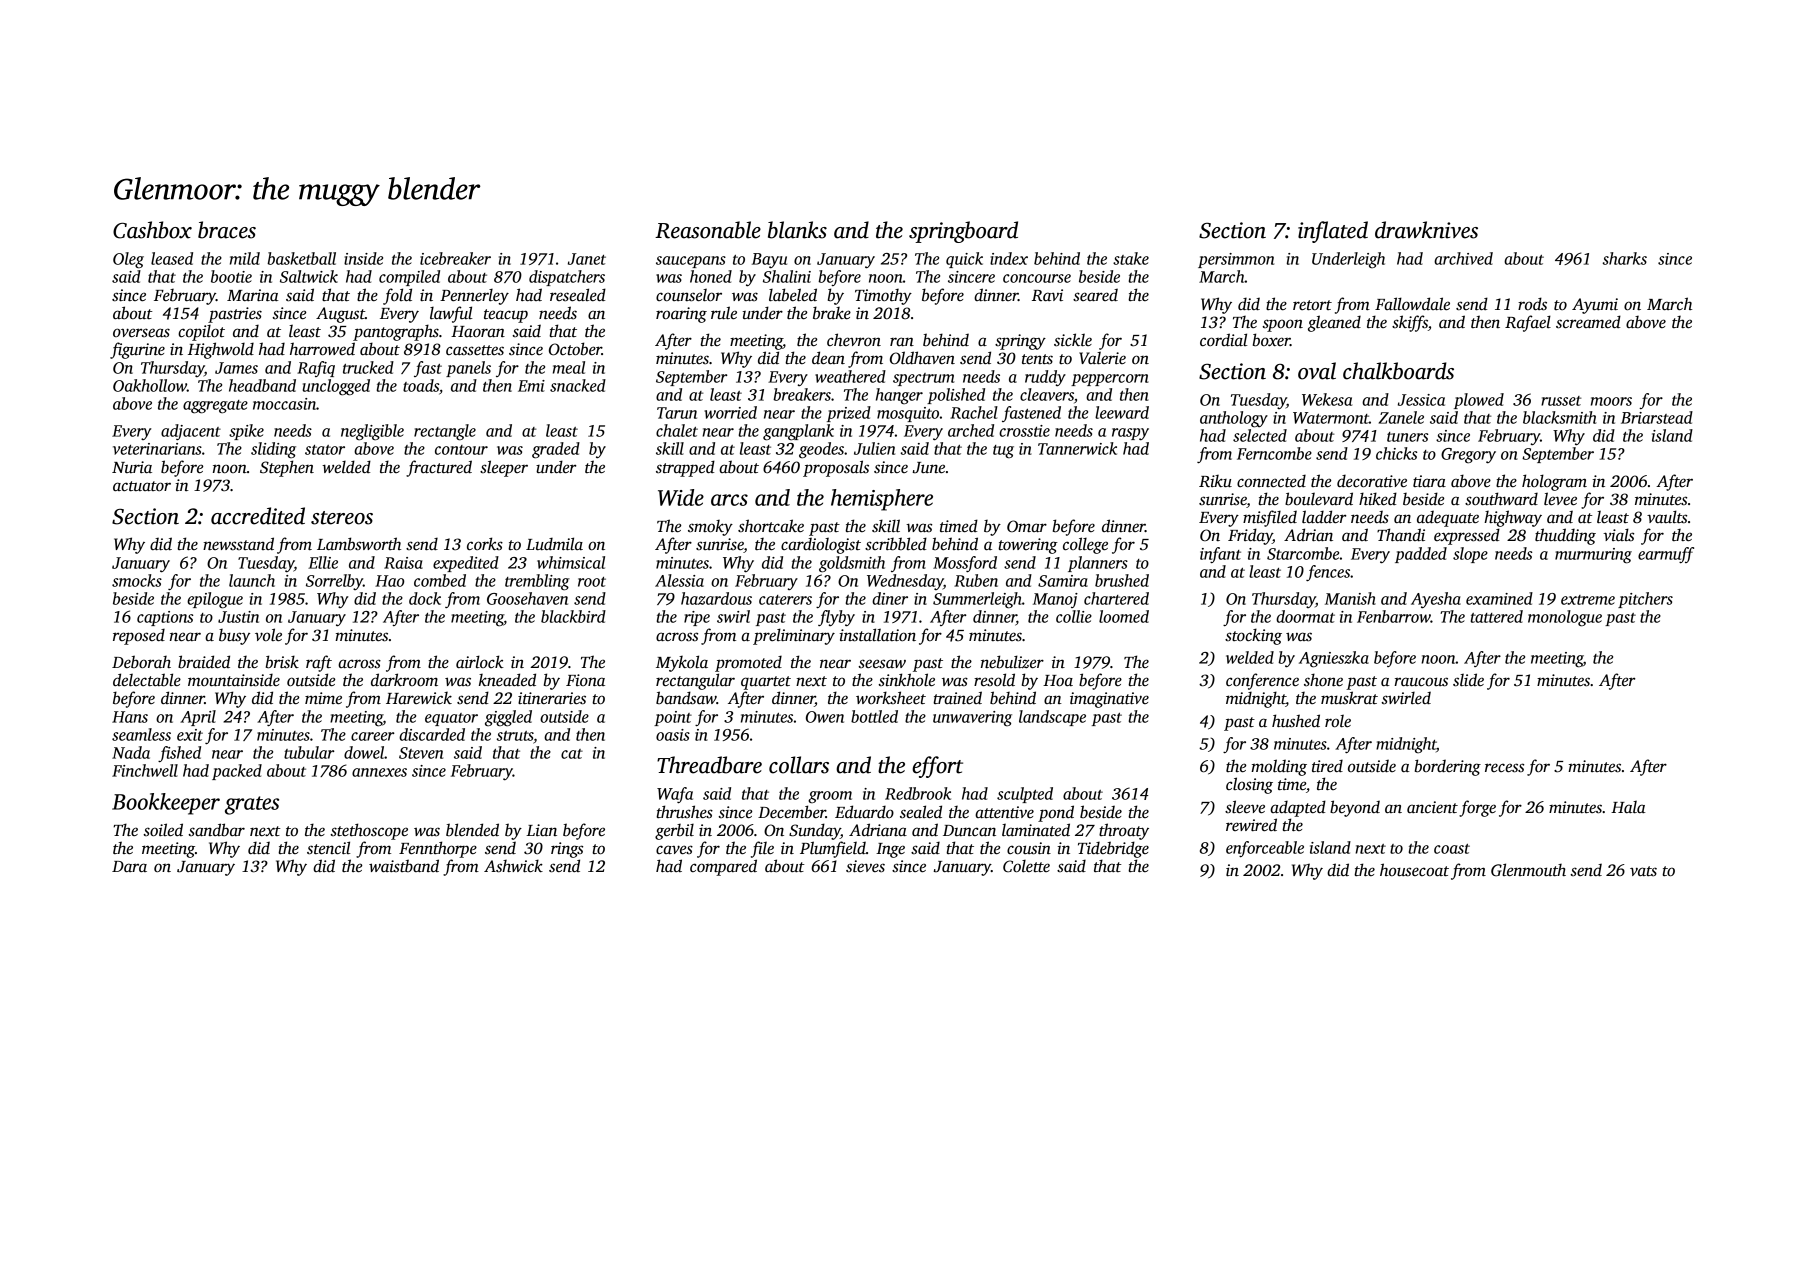 The height and width of the page is (1276, 1805). What do you see at coordinates (342, 518) in the page?
I see `stereos` at bounding box center [342, 518].
